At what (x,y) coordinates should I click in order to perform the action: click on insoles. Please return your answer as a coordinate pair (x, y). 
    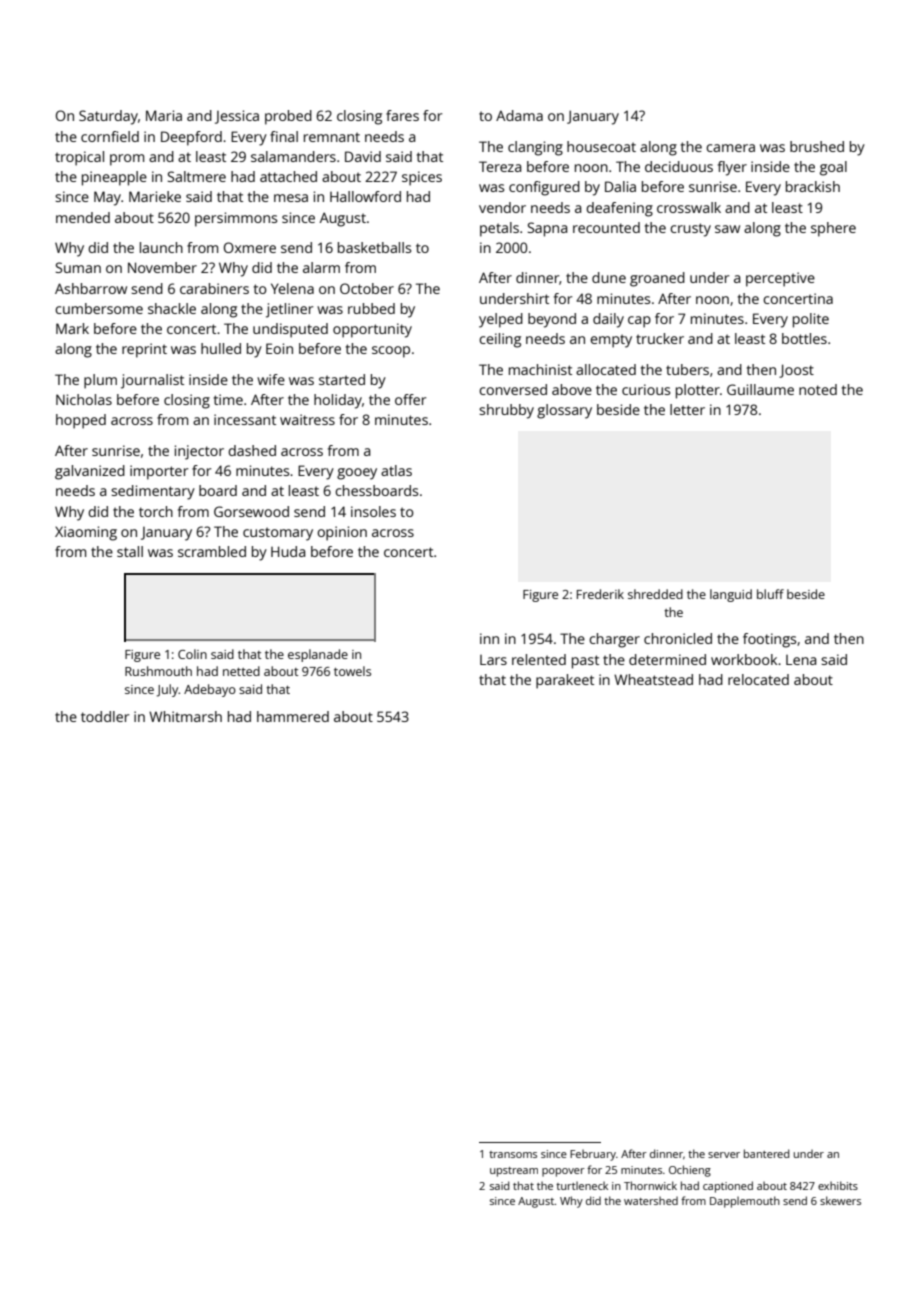
    Looking at the image, I should click on (373, 511).
